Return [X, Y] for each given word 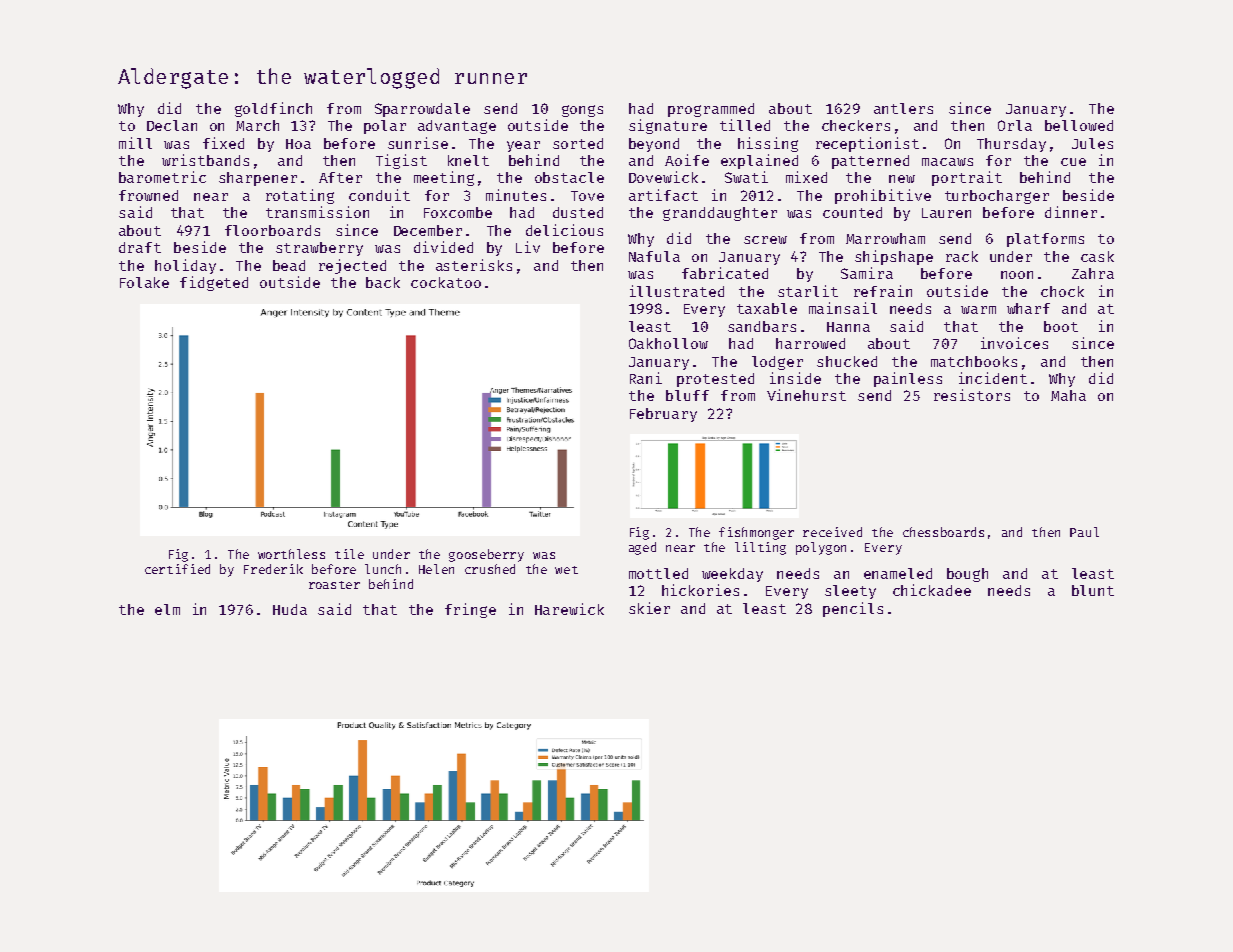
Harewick [569, 609]
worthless [291, 554]
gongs [582, 111]
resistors [972, 395]
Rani [646, 378]
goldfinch [273, 109]
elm [167, 609]
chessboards [943, 532]
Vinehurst [806, 395]
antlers [903, 108]
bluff [687, 395]
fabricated [725, 273]
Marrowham [885, 238]
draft [140, 247]
